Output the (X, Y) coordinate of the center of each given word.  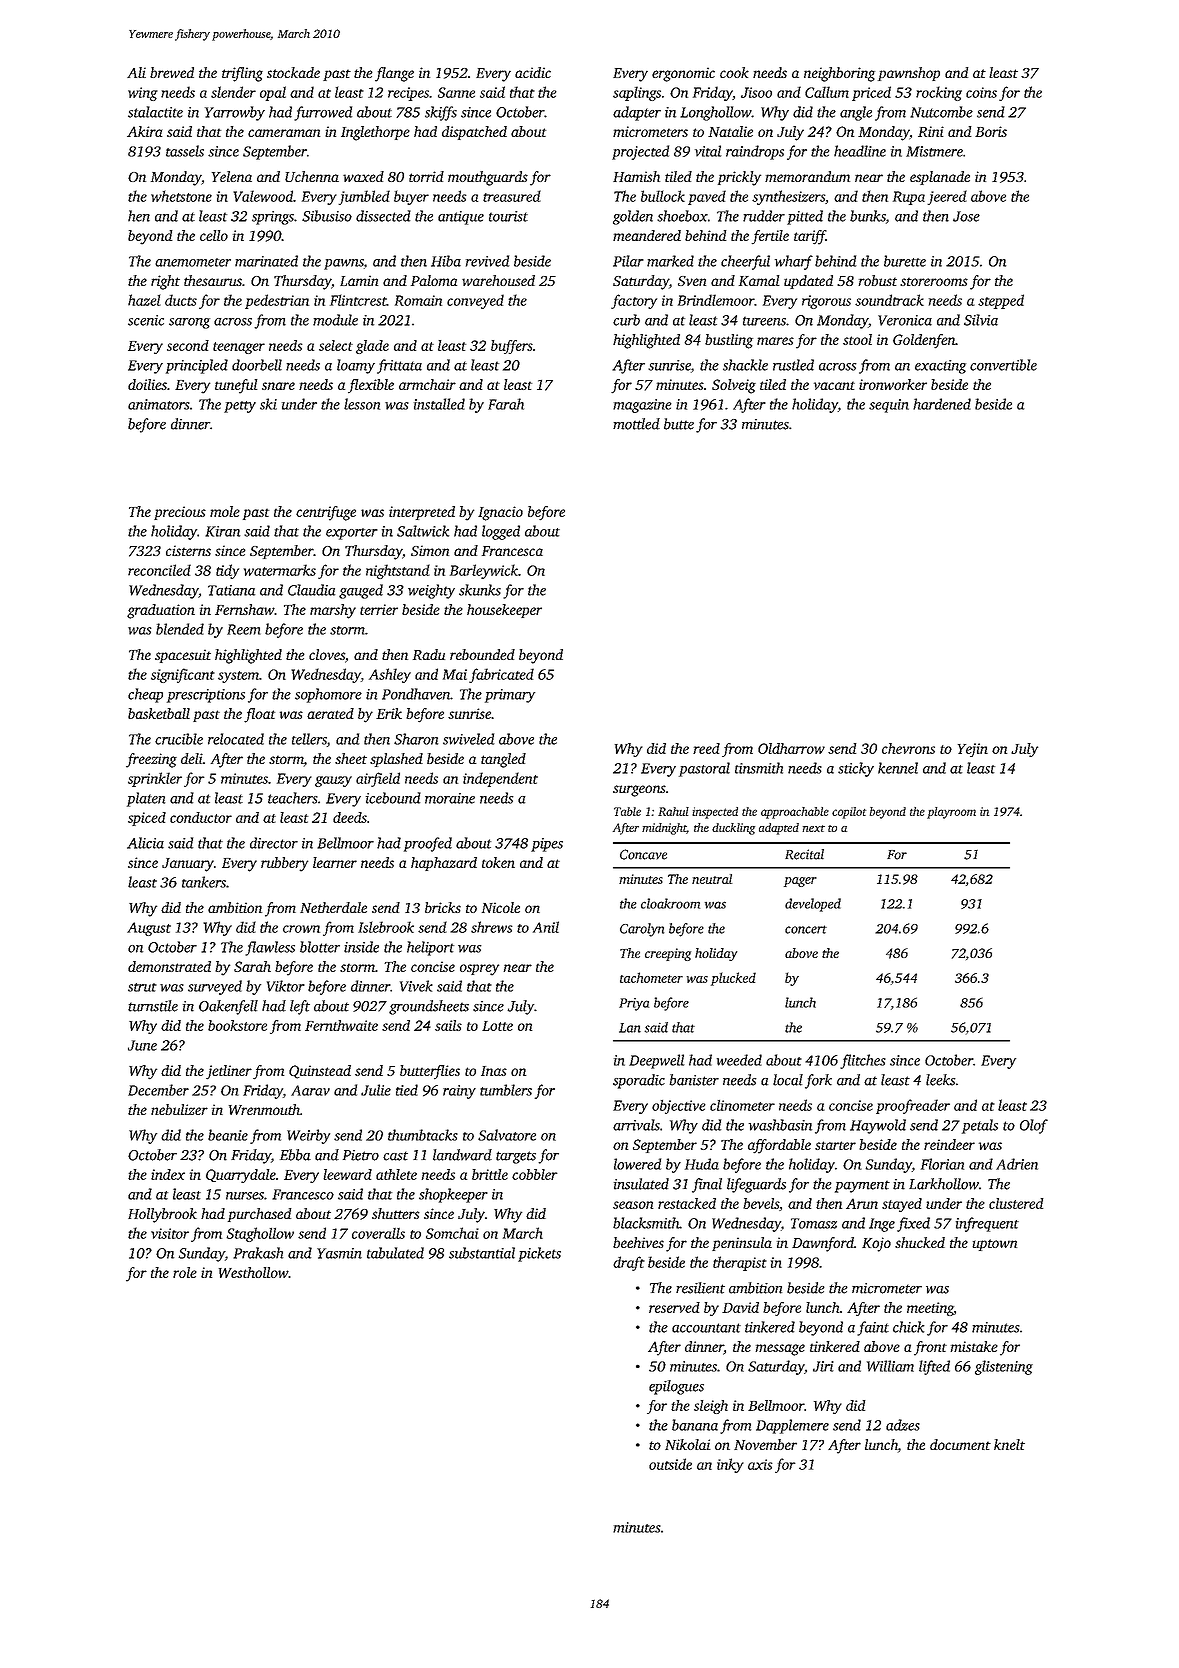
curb (626, 320)
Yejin (973, 750)
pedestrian (277, 301)
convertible (1003, 365)
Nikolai (688, 1444)
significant (183, 675)
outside (670, 1464)
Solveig (734, 386)
